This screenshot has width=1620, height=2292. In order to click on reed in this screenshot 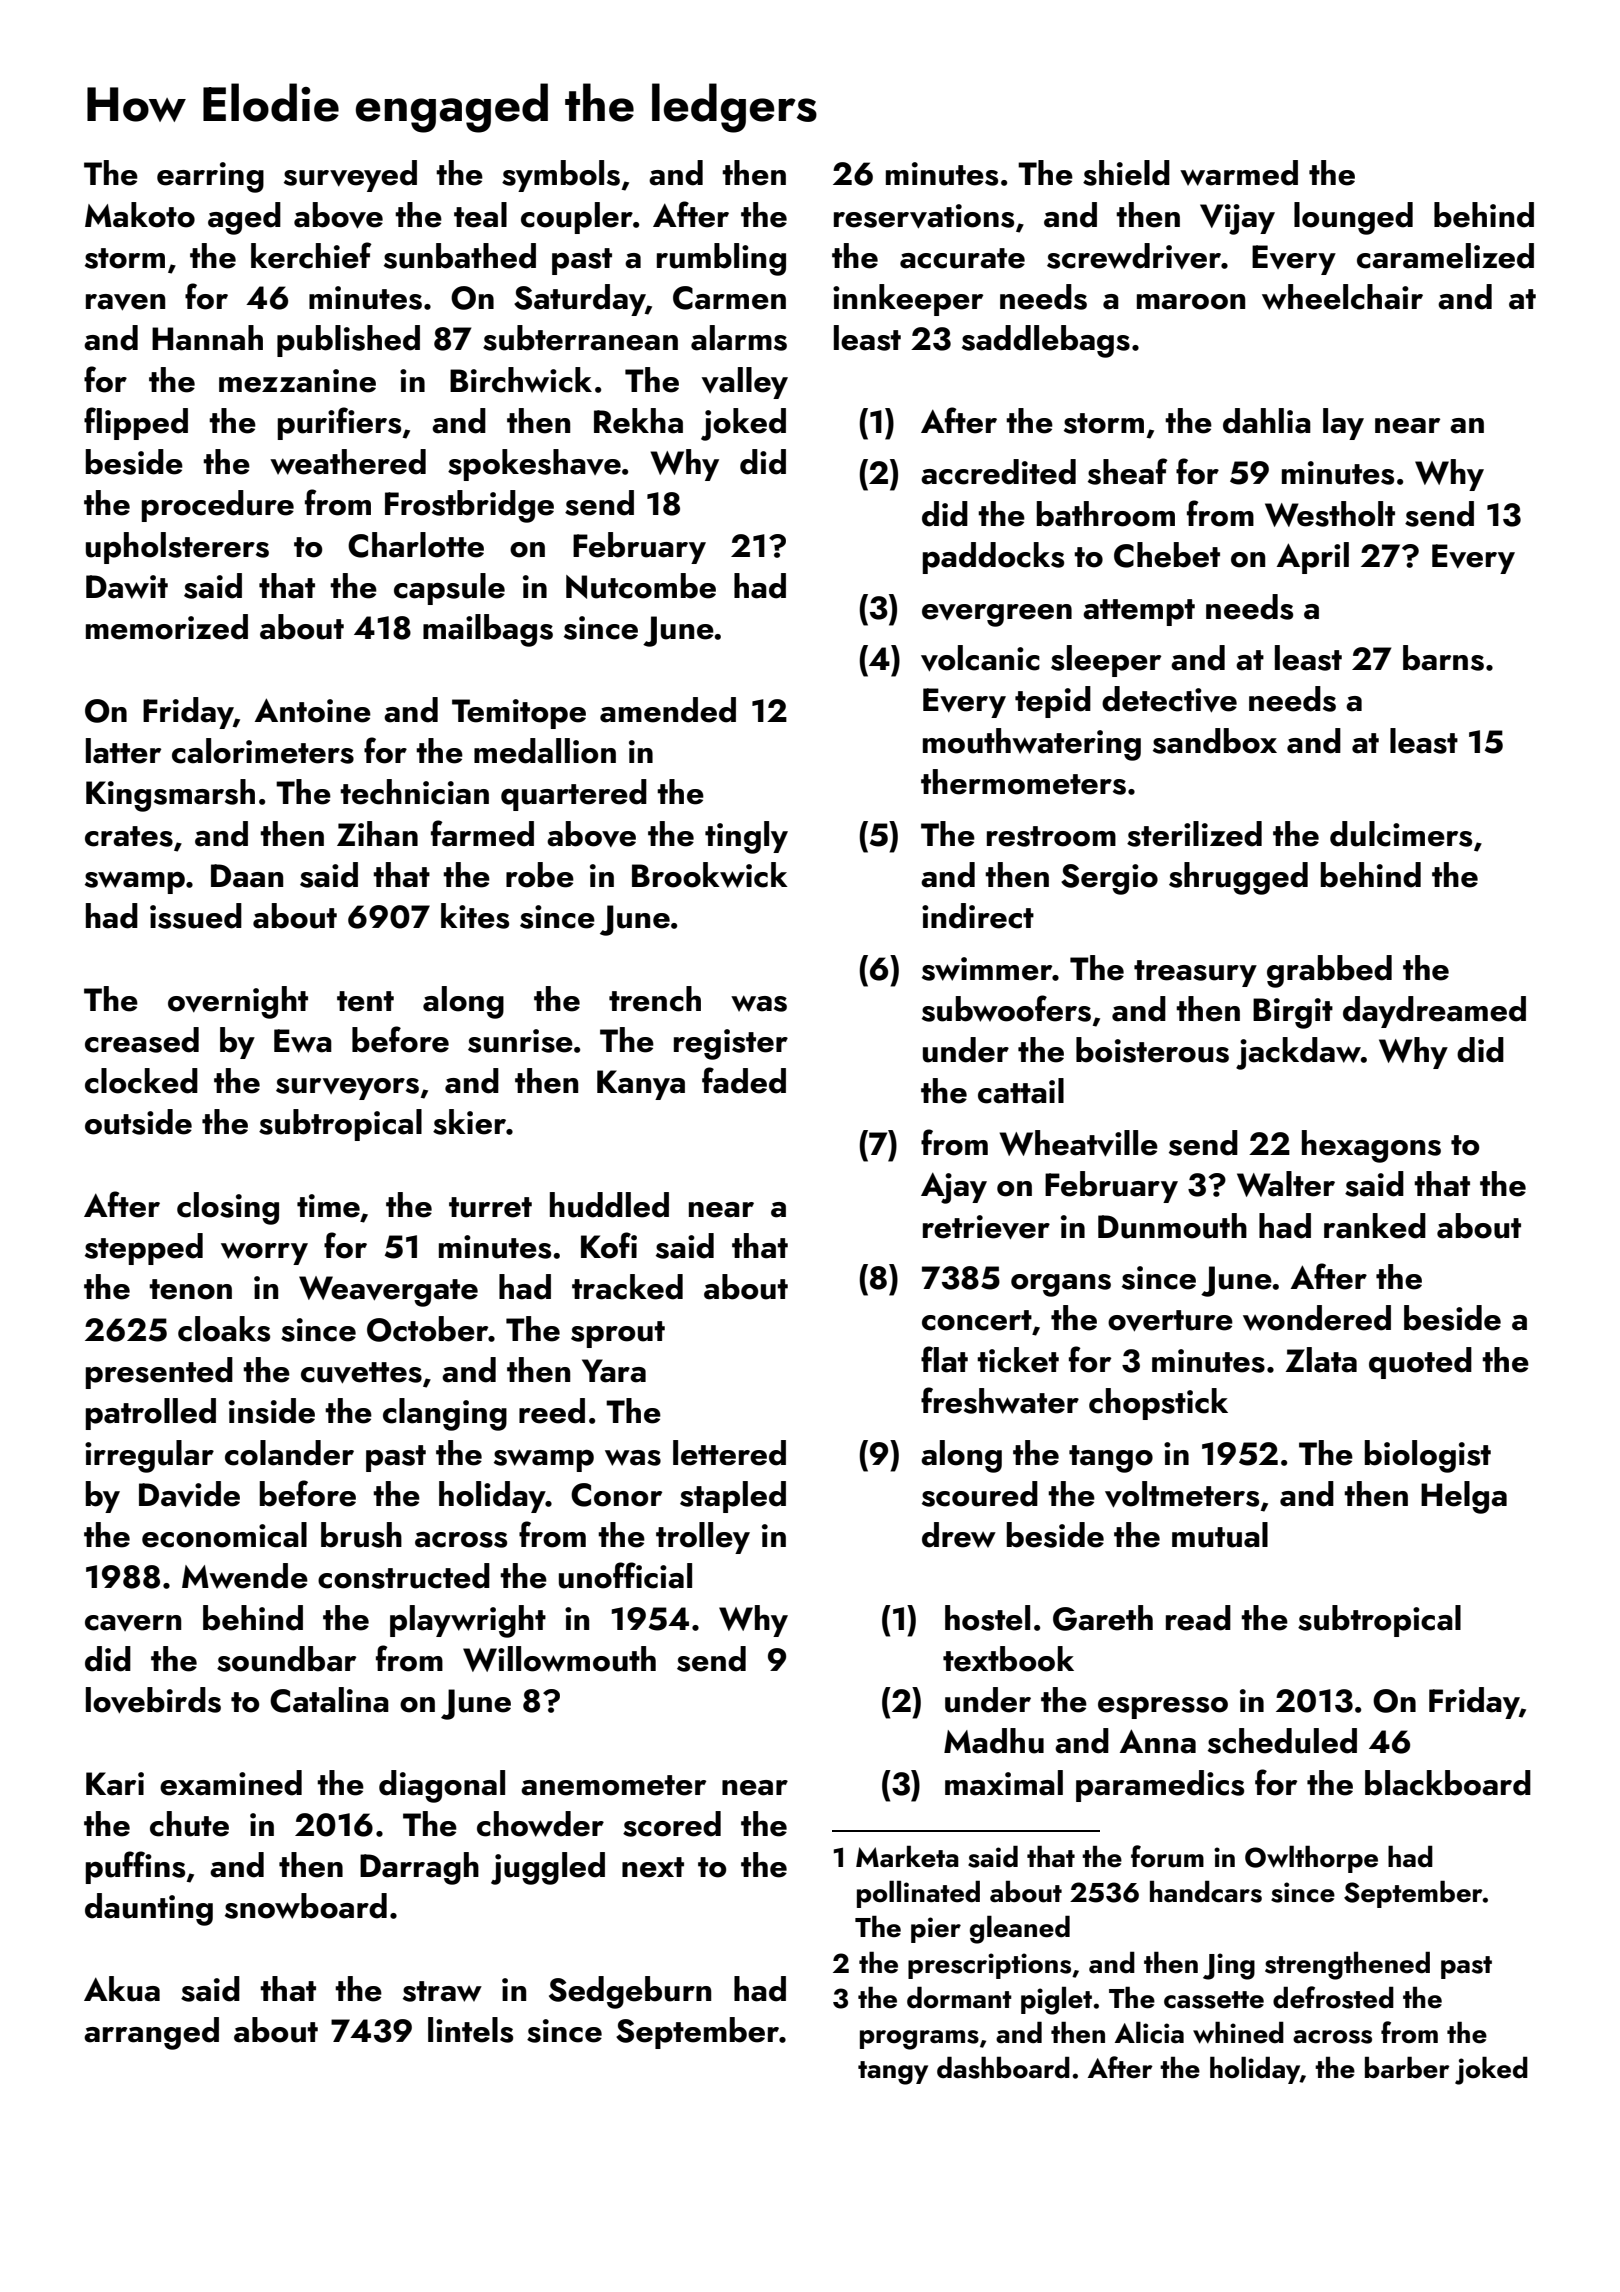, I will do `click(552, 1411)`.
